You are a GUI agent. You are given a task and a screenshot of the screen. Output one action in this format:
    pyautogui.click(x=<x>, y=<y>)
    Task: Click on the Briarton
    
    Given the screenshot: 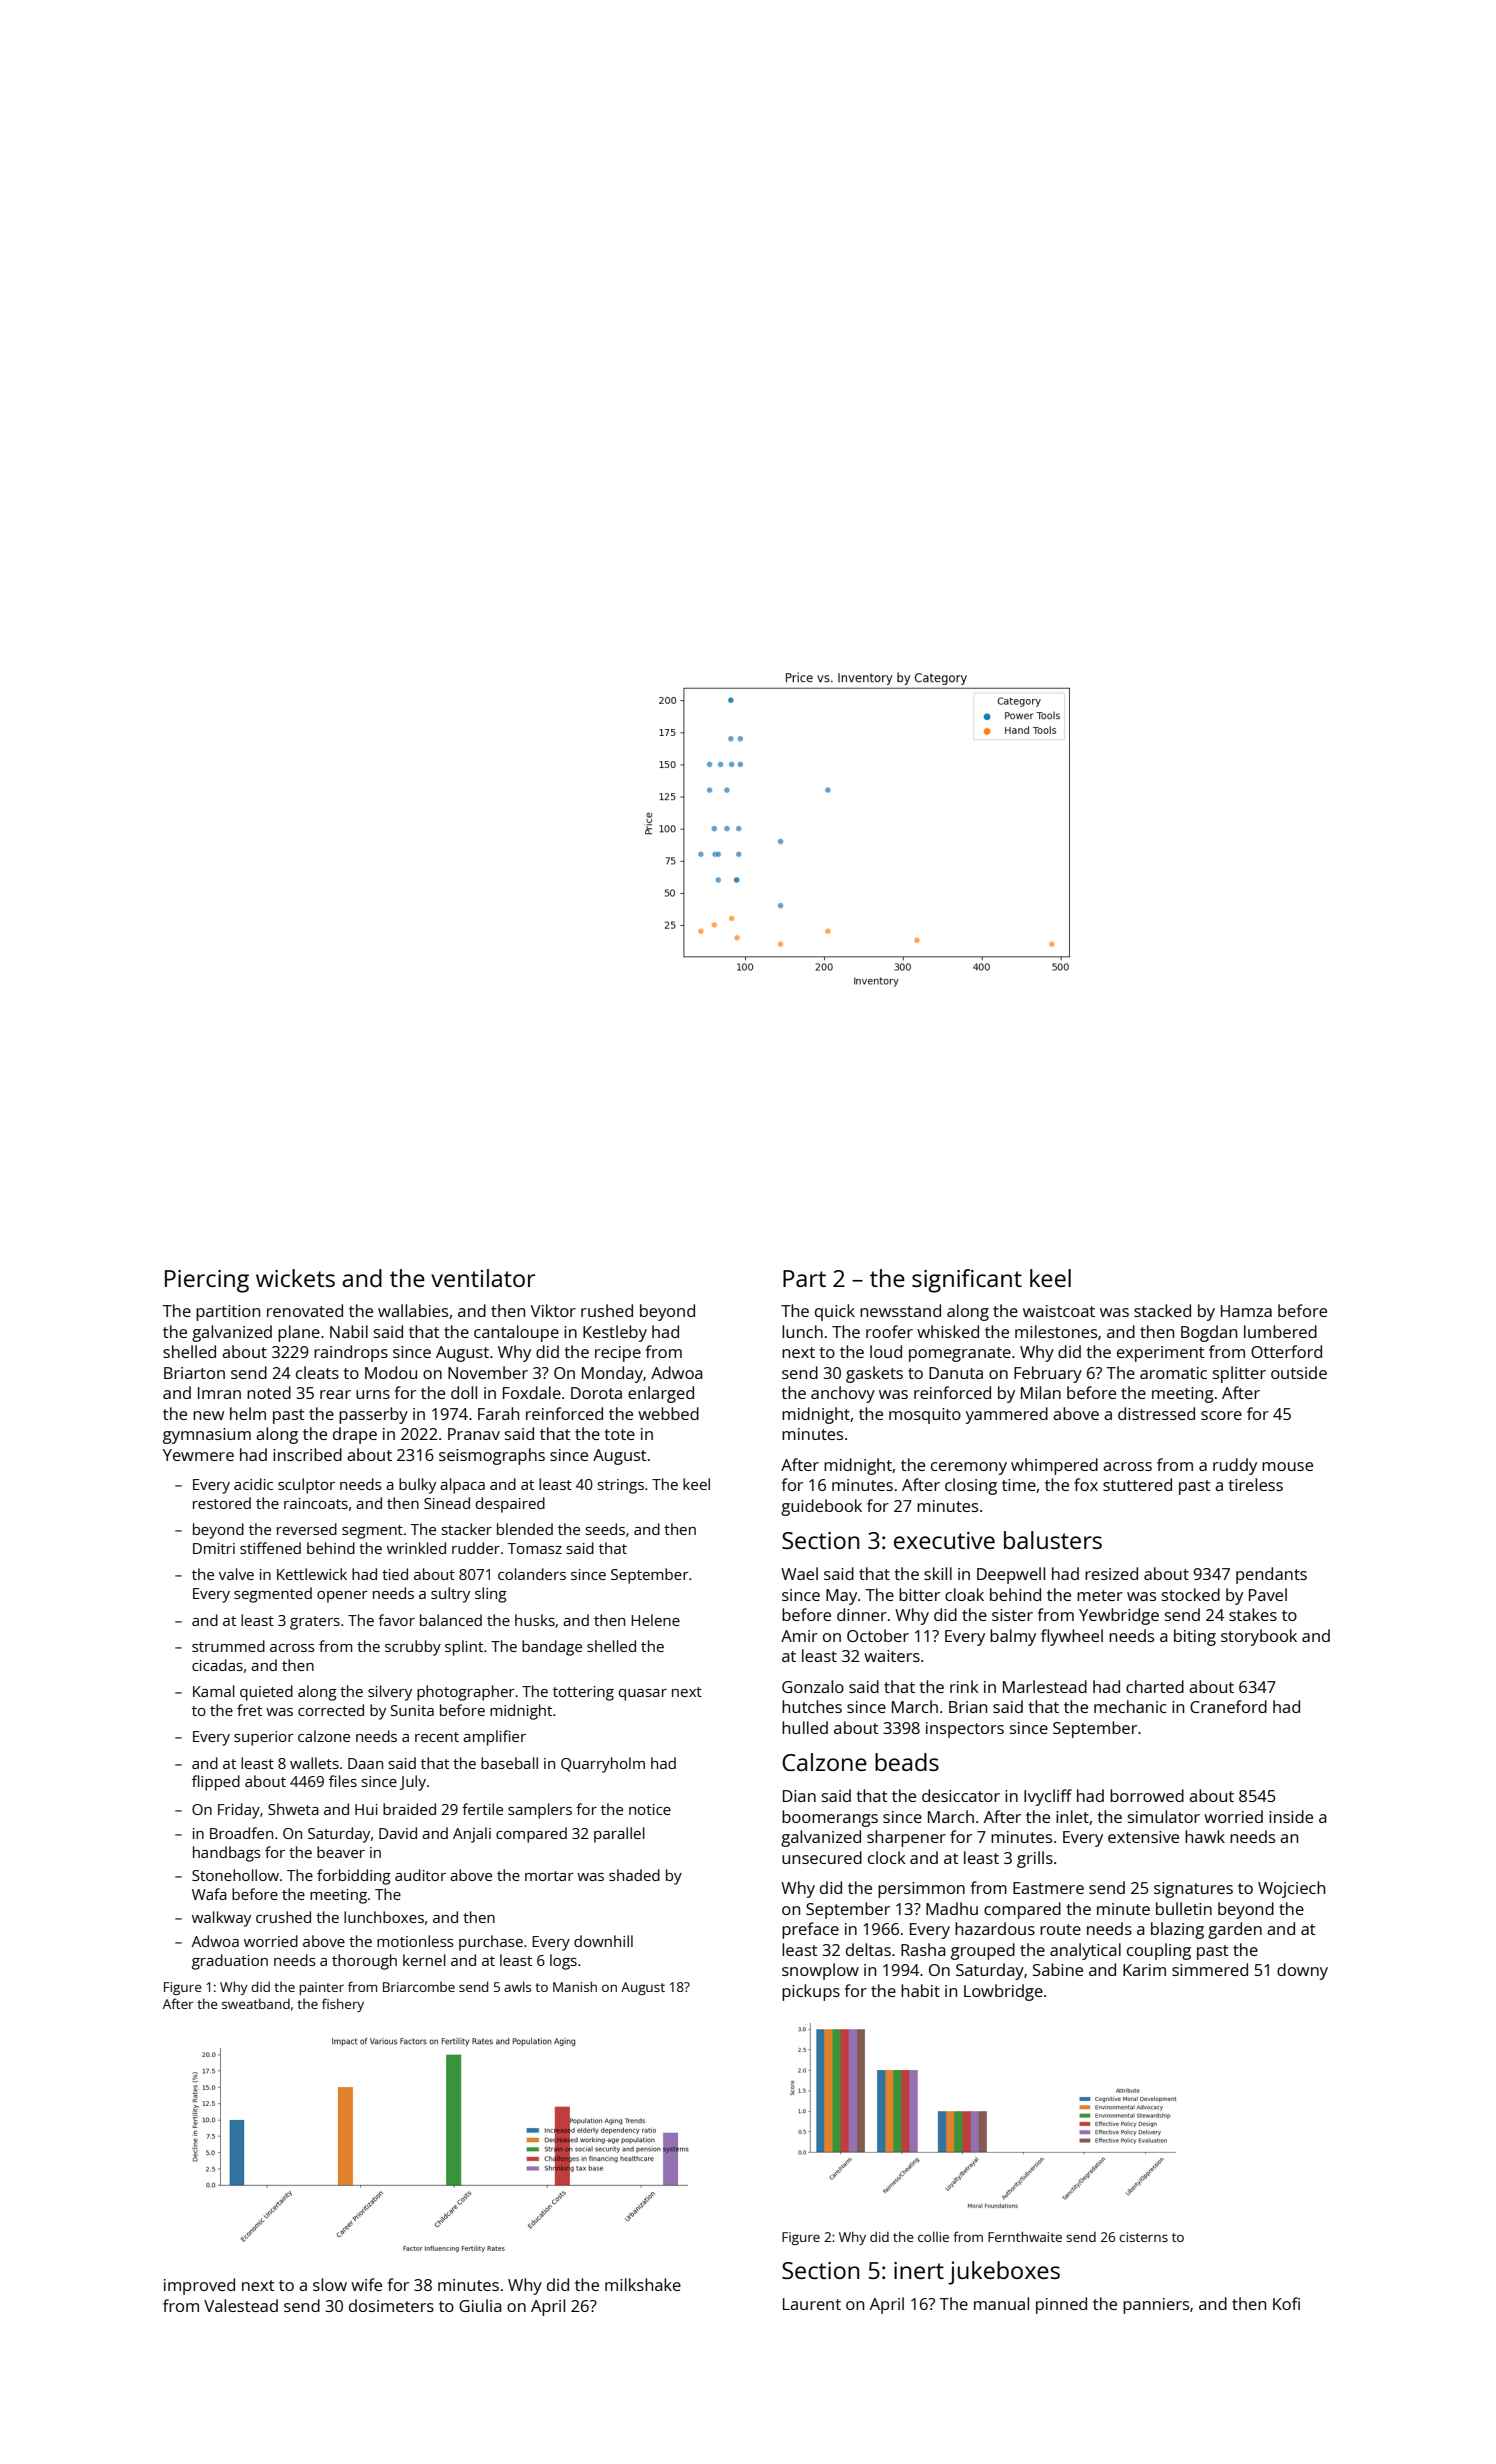 What is the action you would take?
    pyautogui.click(x=194, y=1373)
